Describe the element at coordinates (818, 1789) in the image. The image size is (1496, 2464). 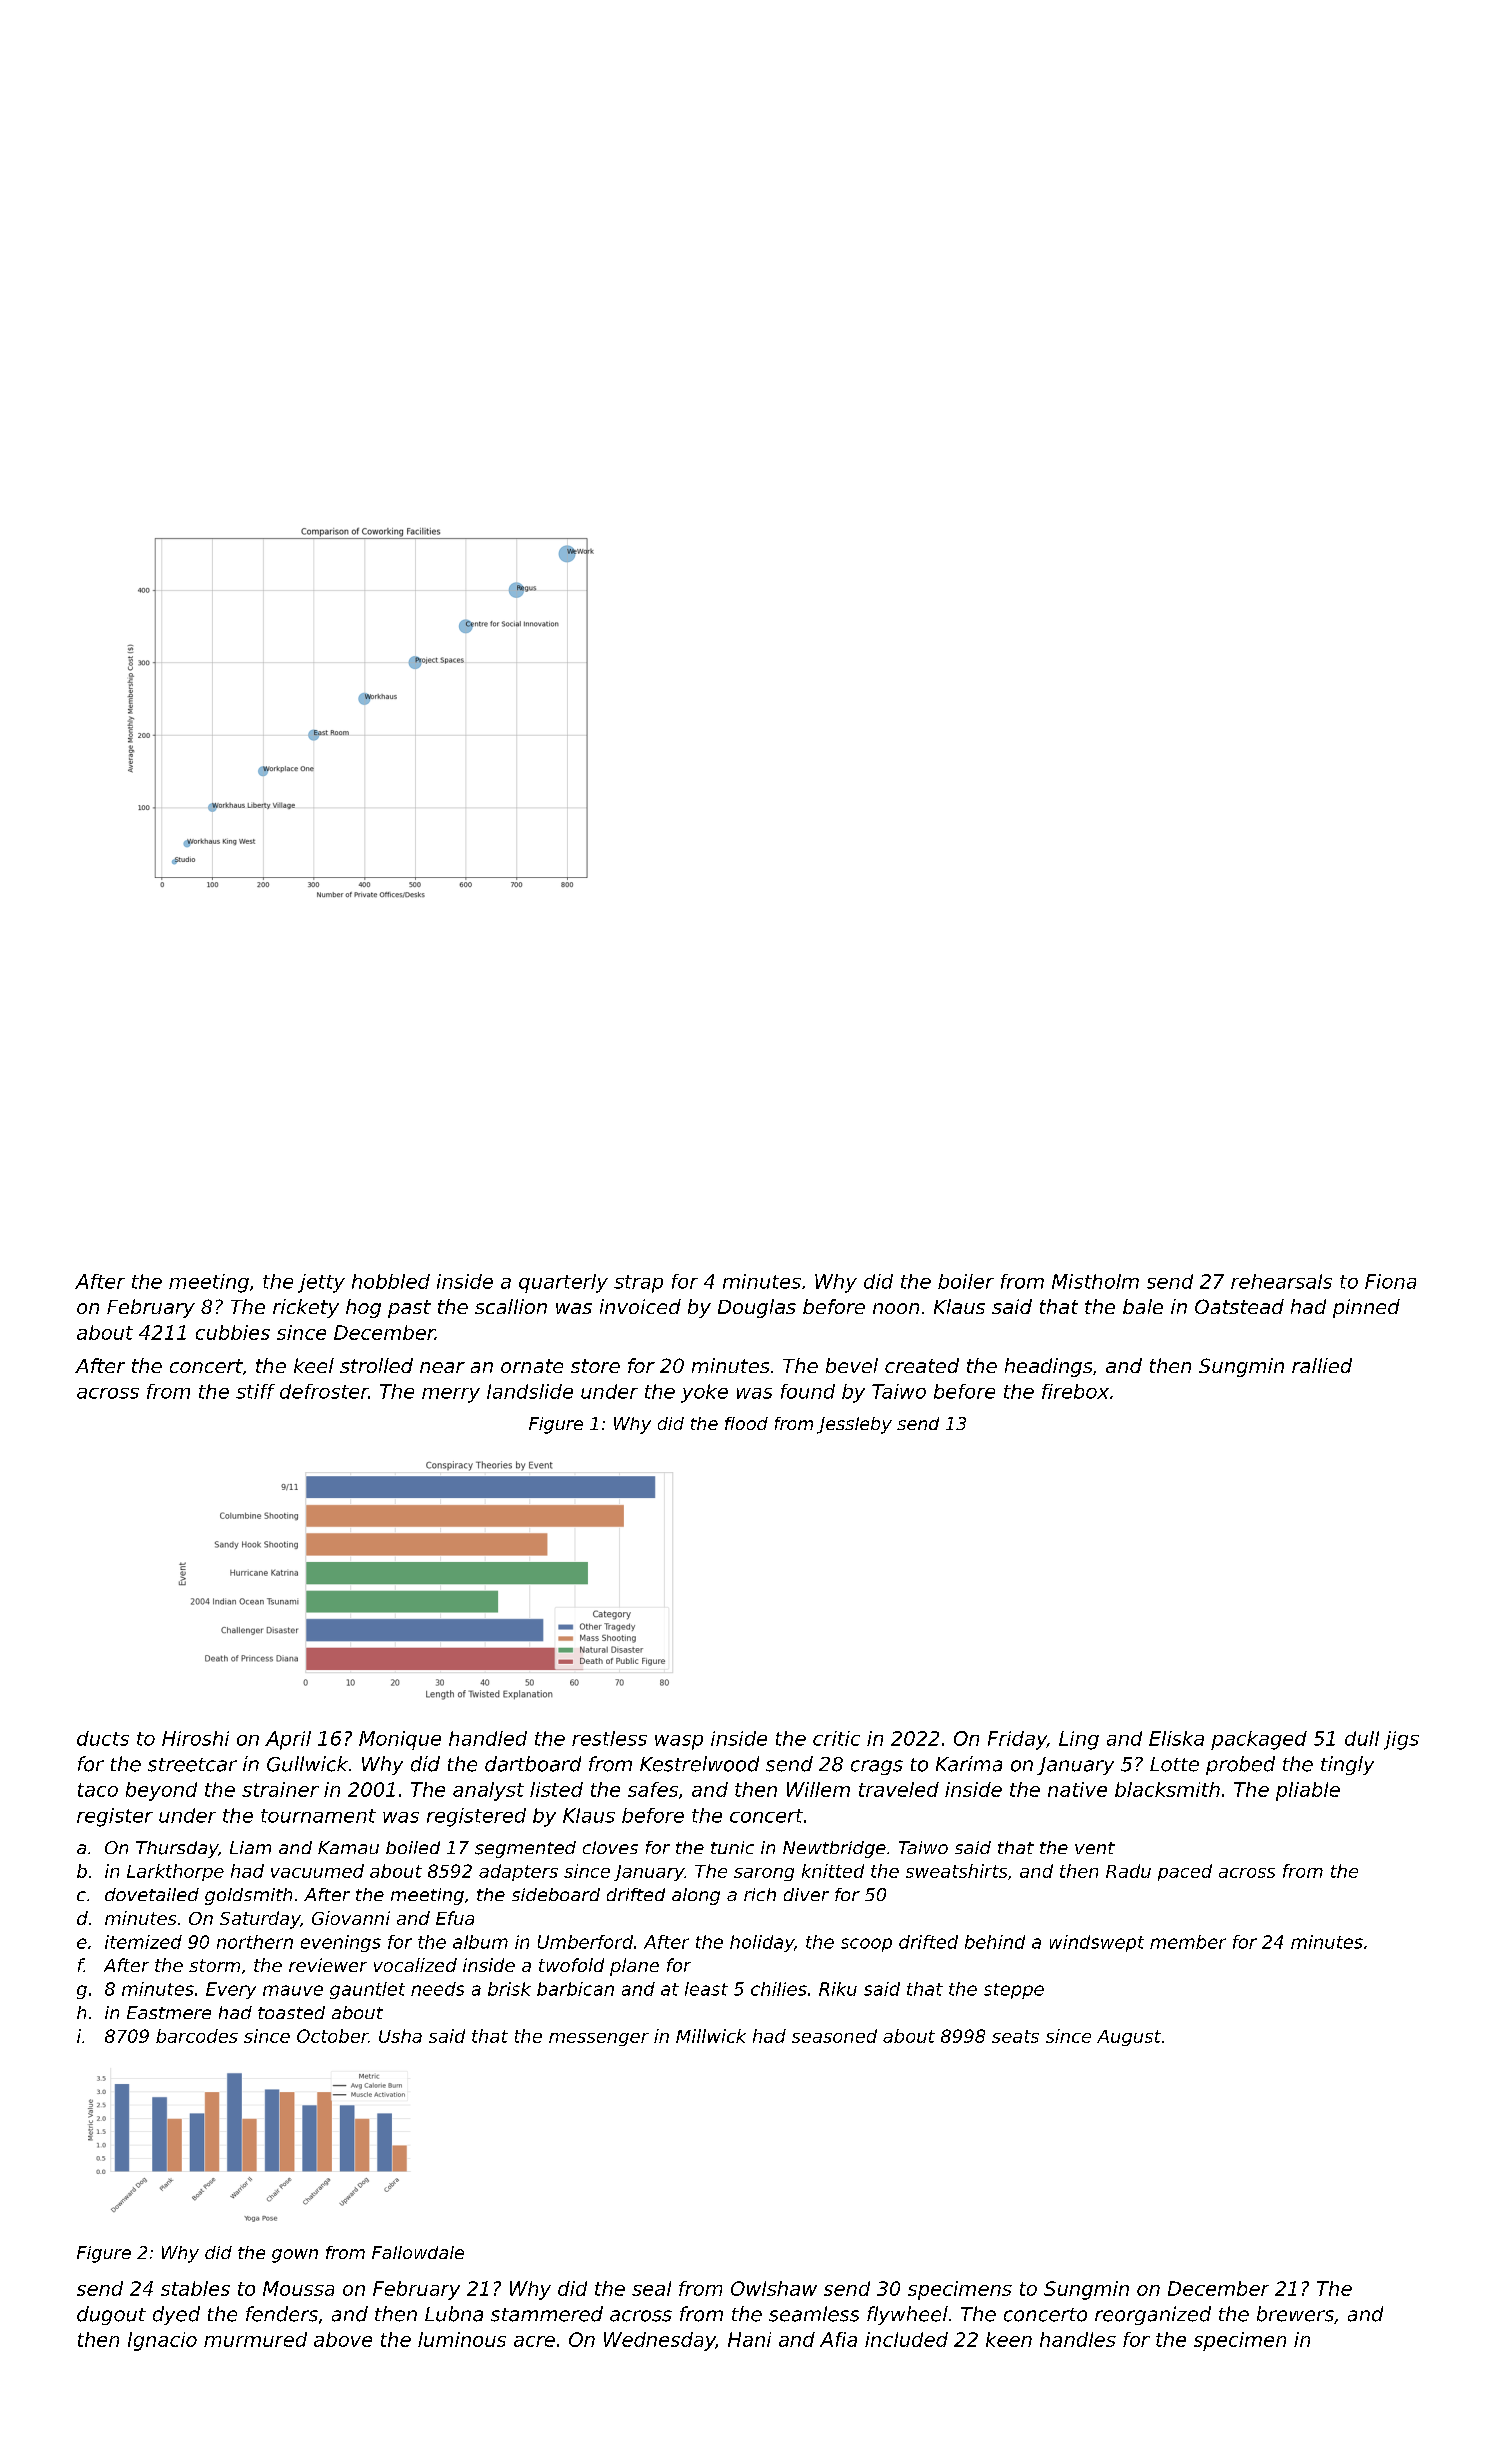
I see `Willem` at that location.
